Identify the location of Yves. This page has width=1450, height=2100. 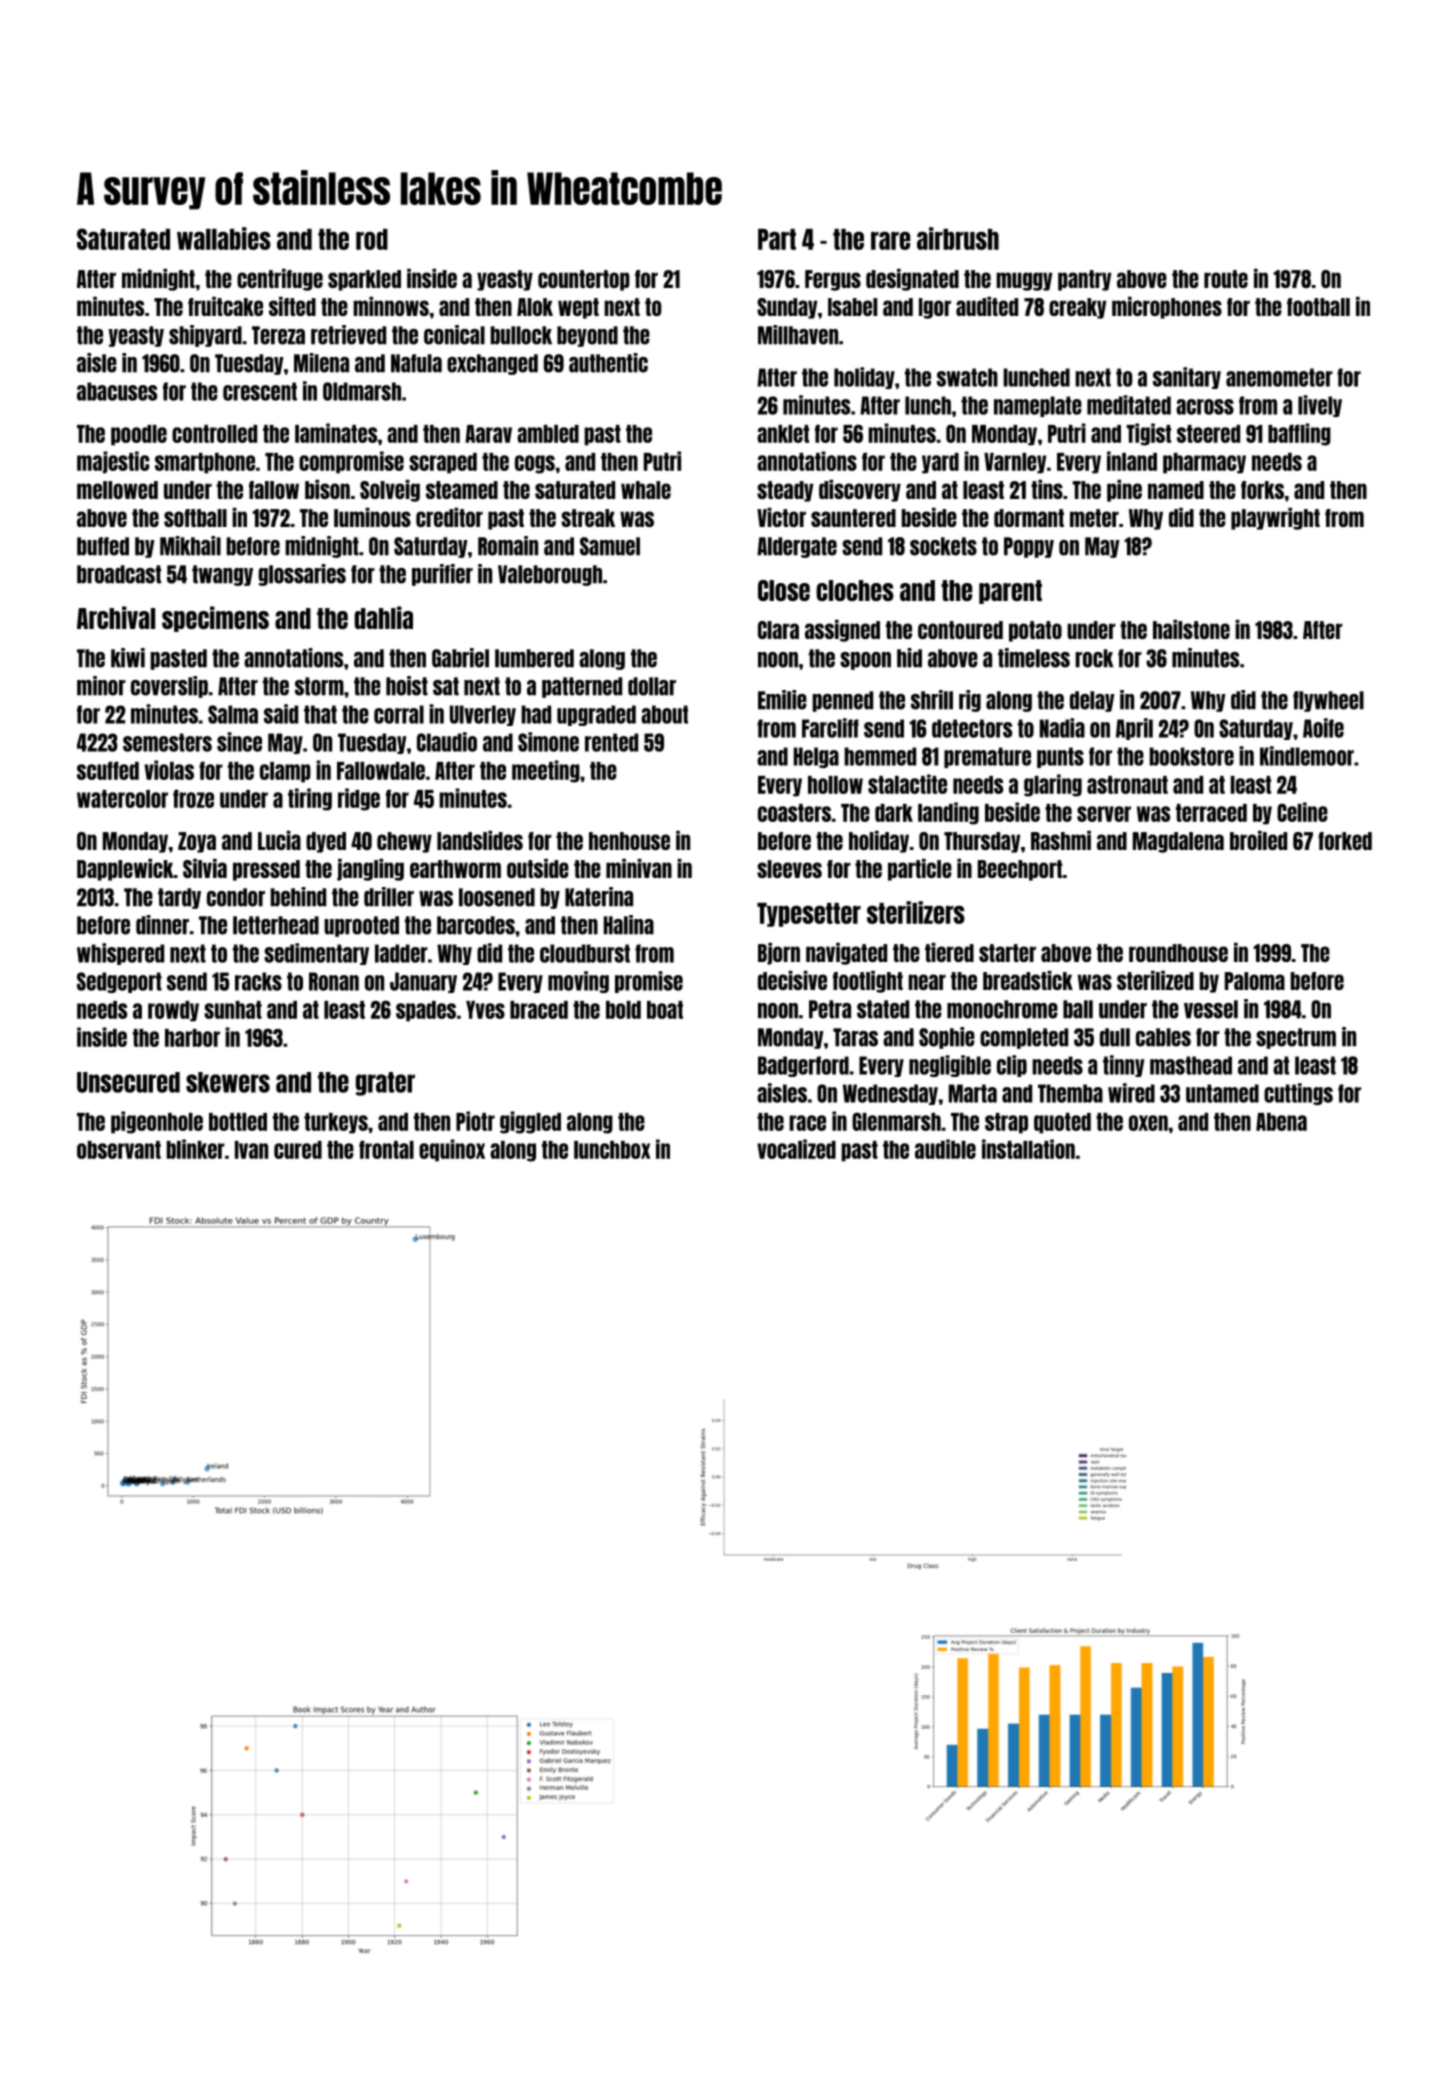
(485, 1010).
